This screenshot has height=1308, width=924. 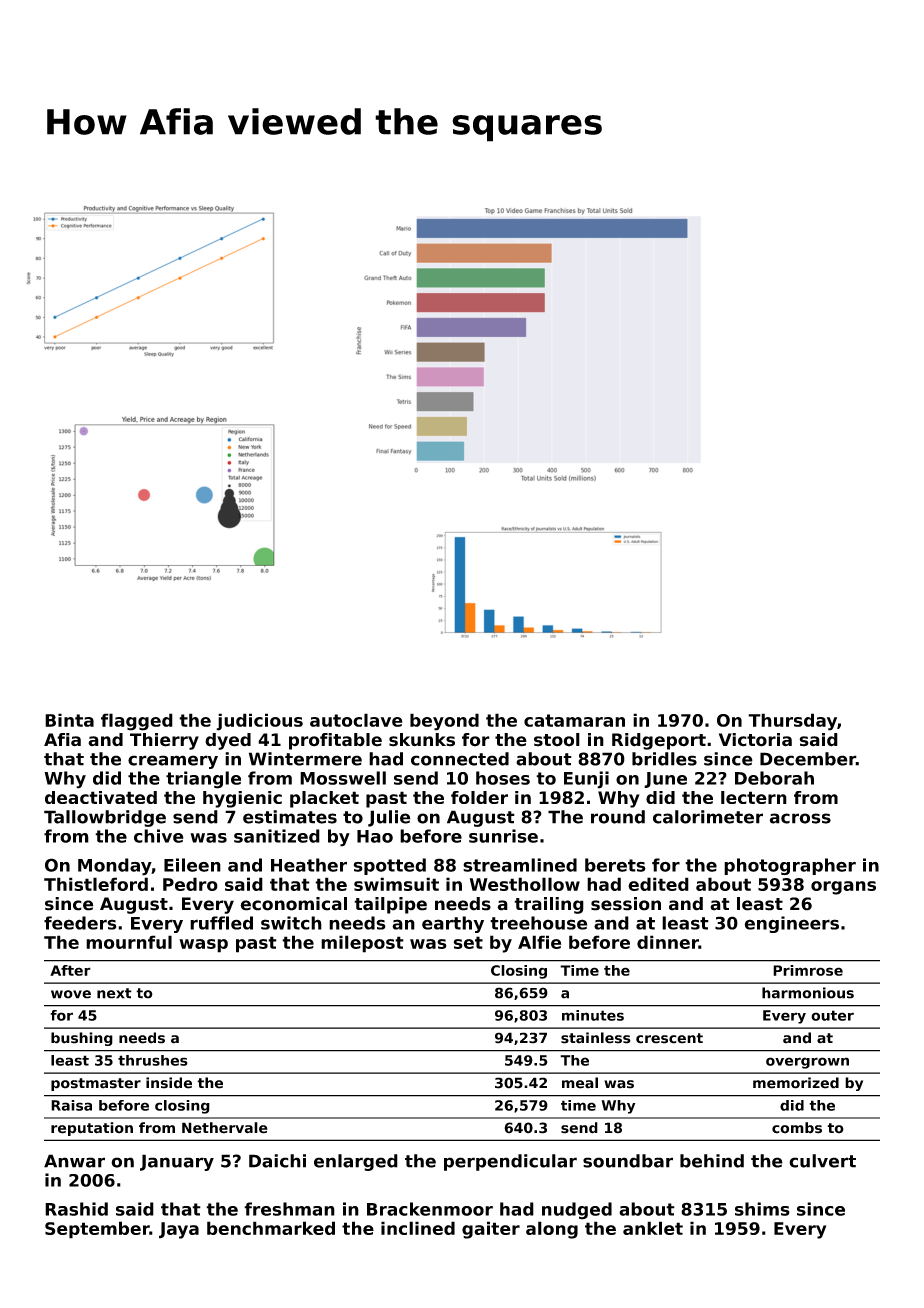 I want to click on Jaya, so click(x=179, y=1230).
